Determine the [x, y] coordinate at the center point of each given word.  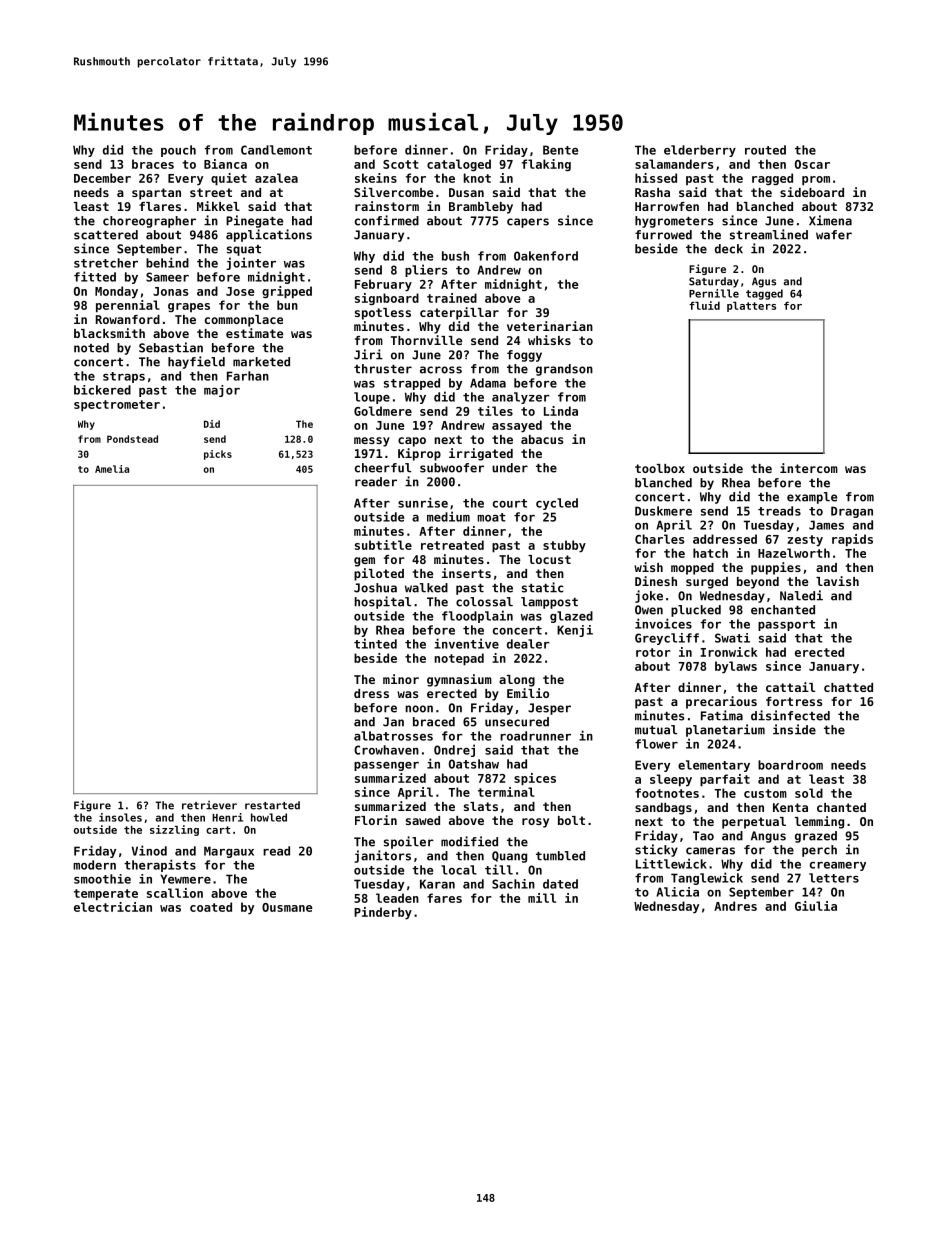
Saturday [714, 282]
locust [549, 559]
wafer [834, 235]
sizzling [174, 830]
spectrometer [117, 406]
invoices [663, 623]
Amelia [112, 469]
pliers [426, 270]
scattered [106, 235]
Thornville [426, 340]
